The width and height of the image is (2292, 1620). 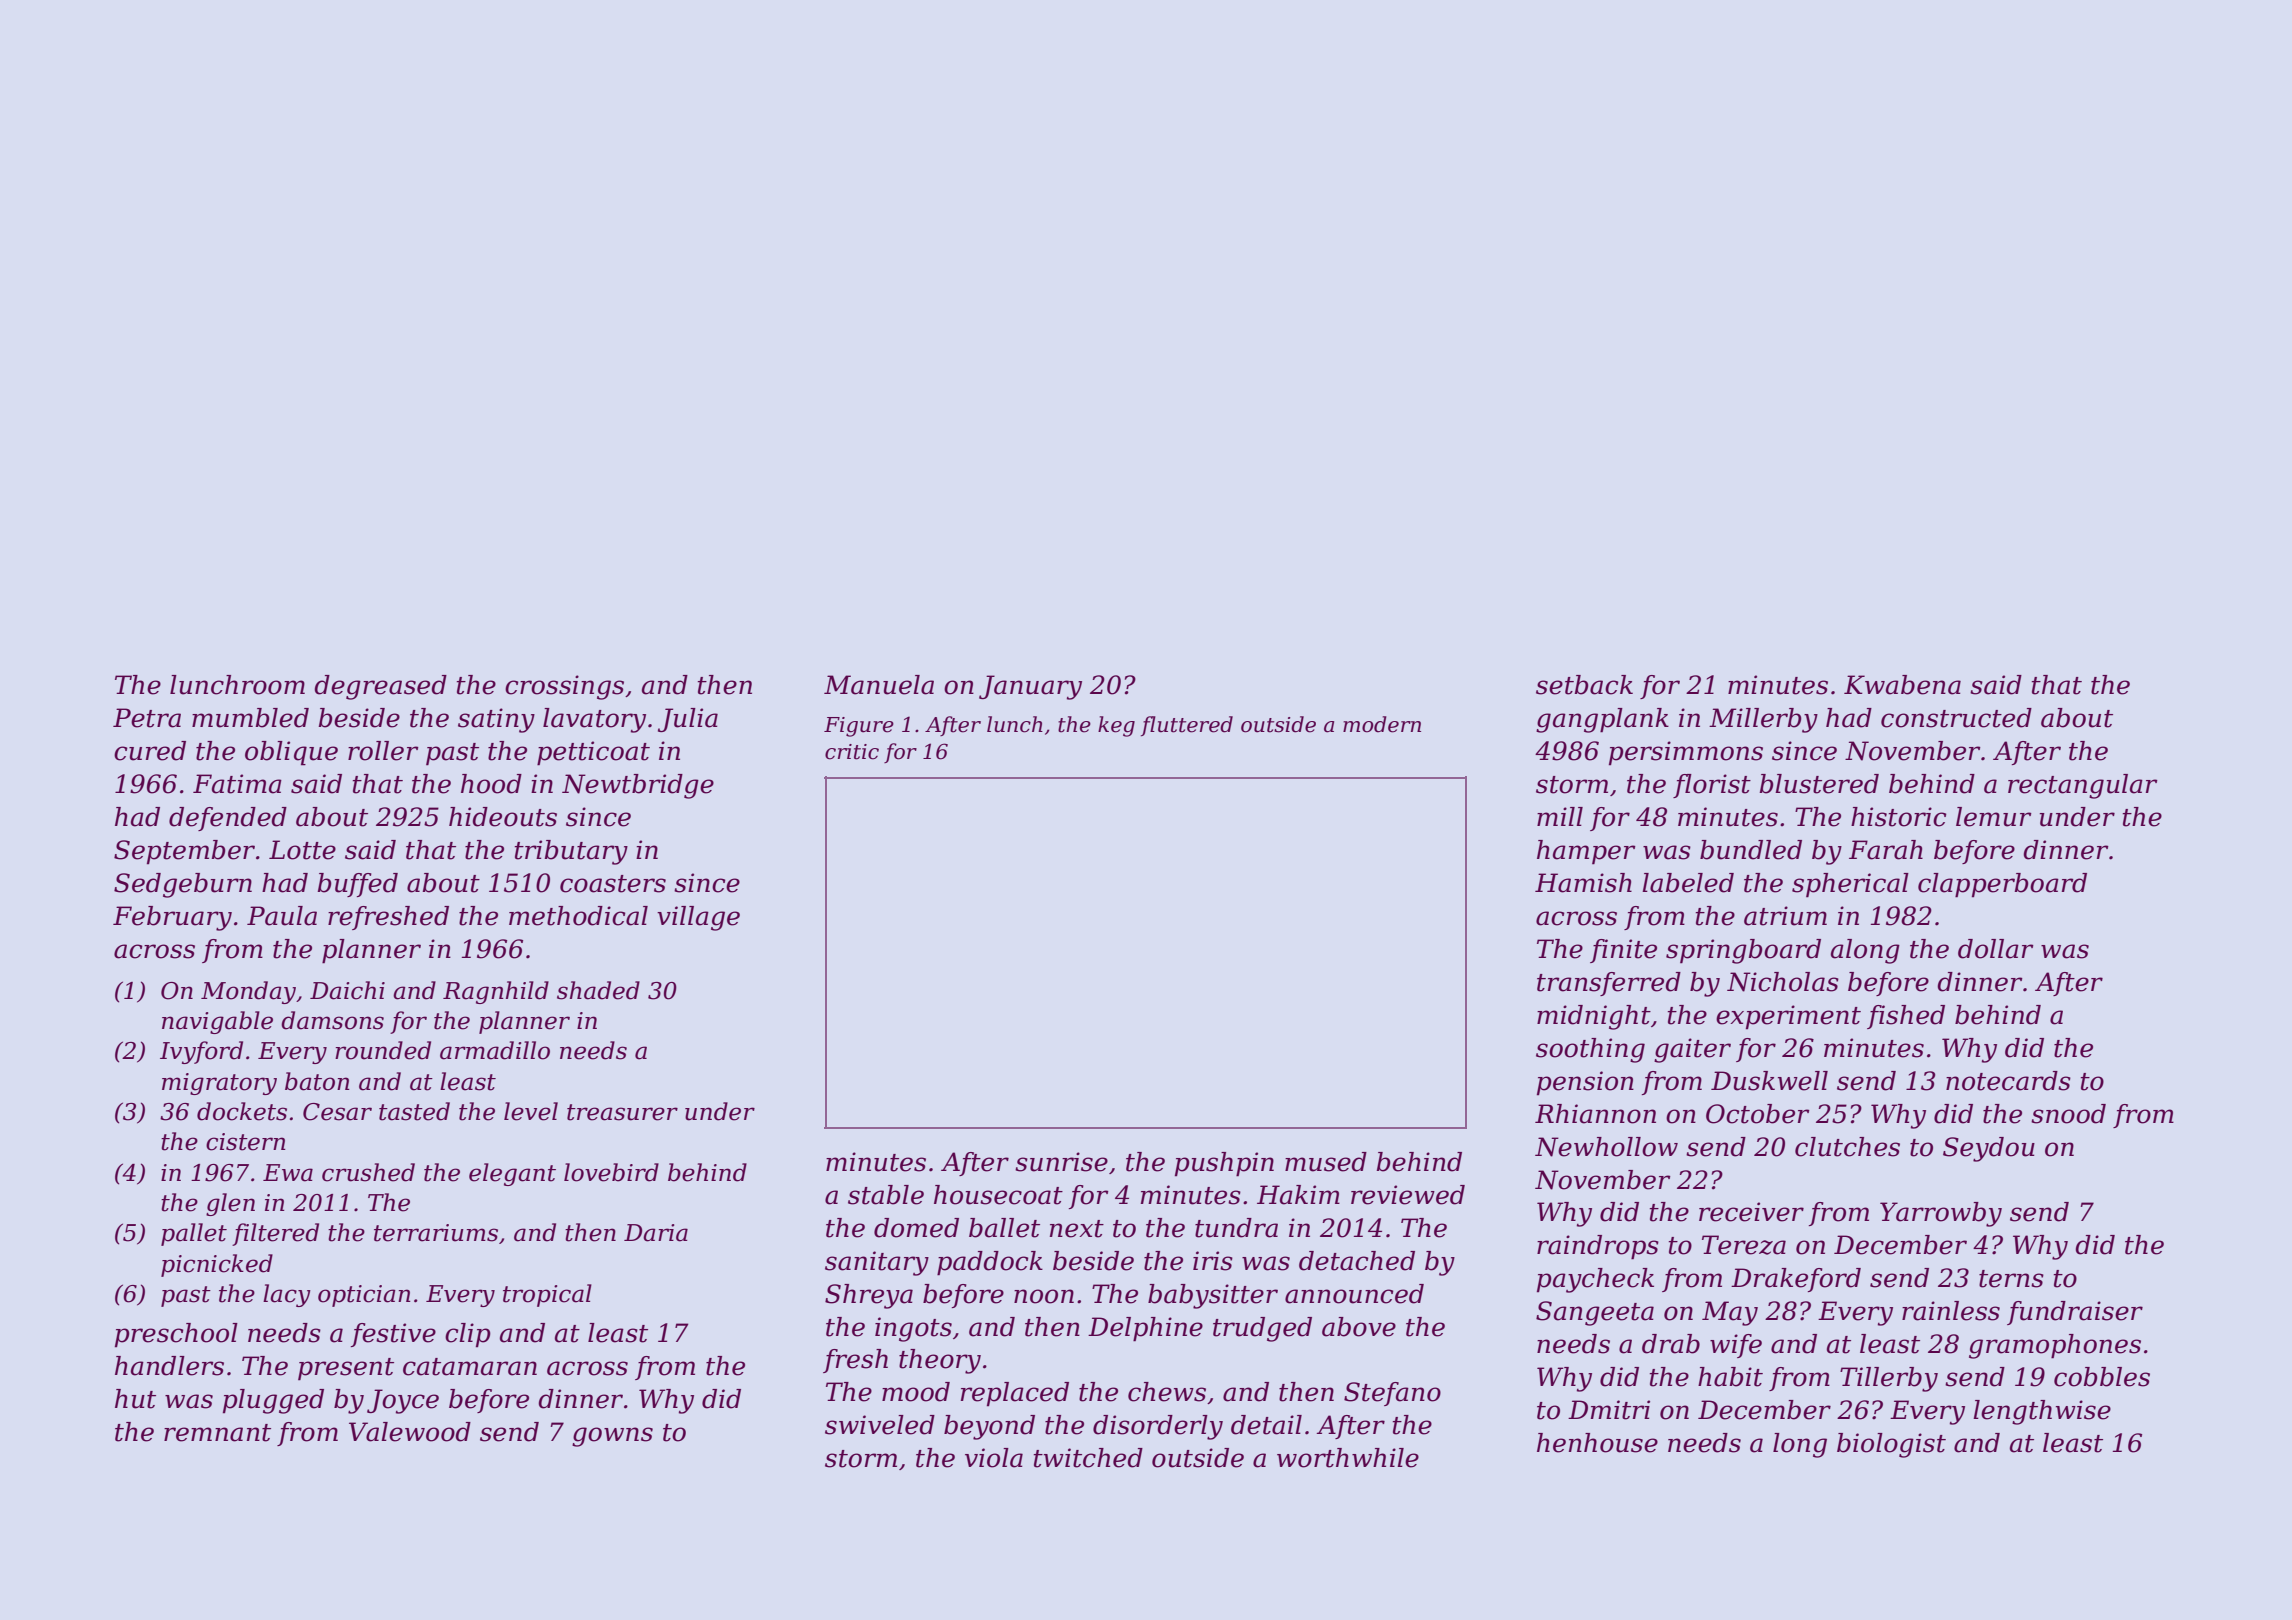 What do you see at coordinates (2068, 1114) in the image?
I see `snood` at bounding box center [2068, 1114].
